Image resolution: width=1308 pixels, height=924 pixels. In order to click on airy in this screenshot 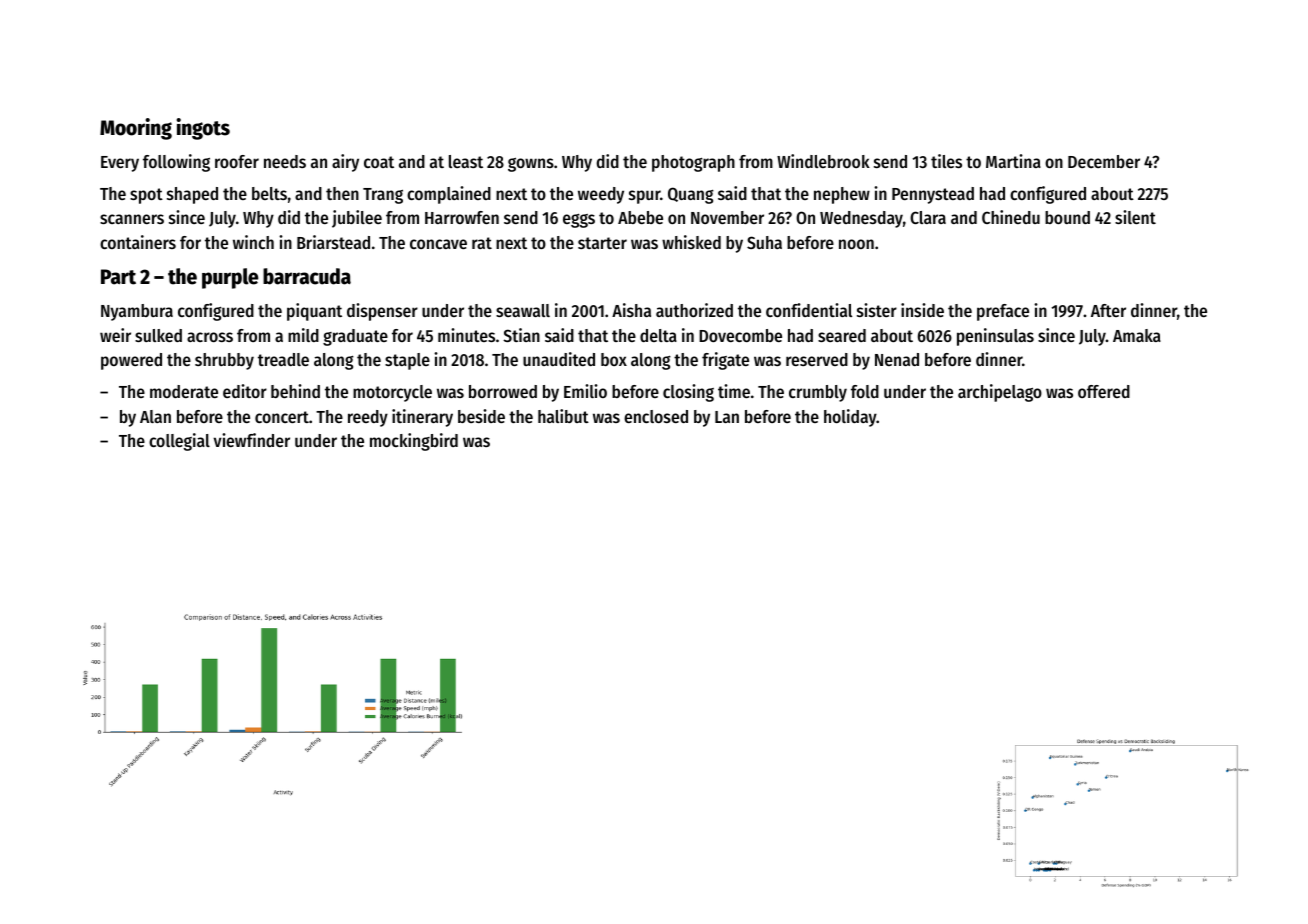, I will do `click(345, 163)`.
